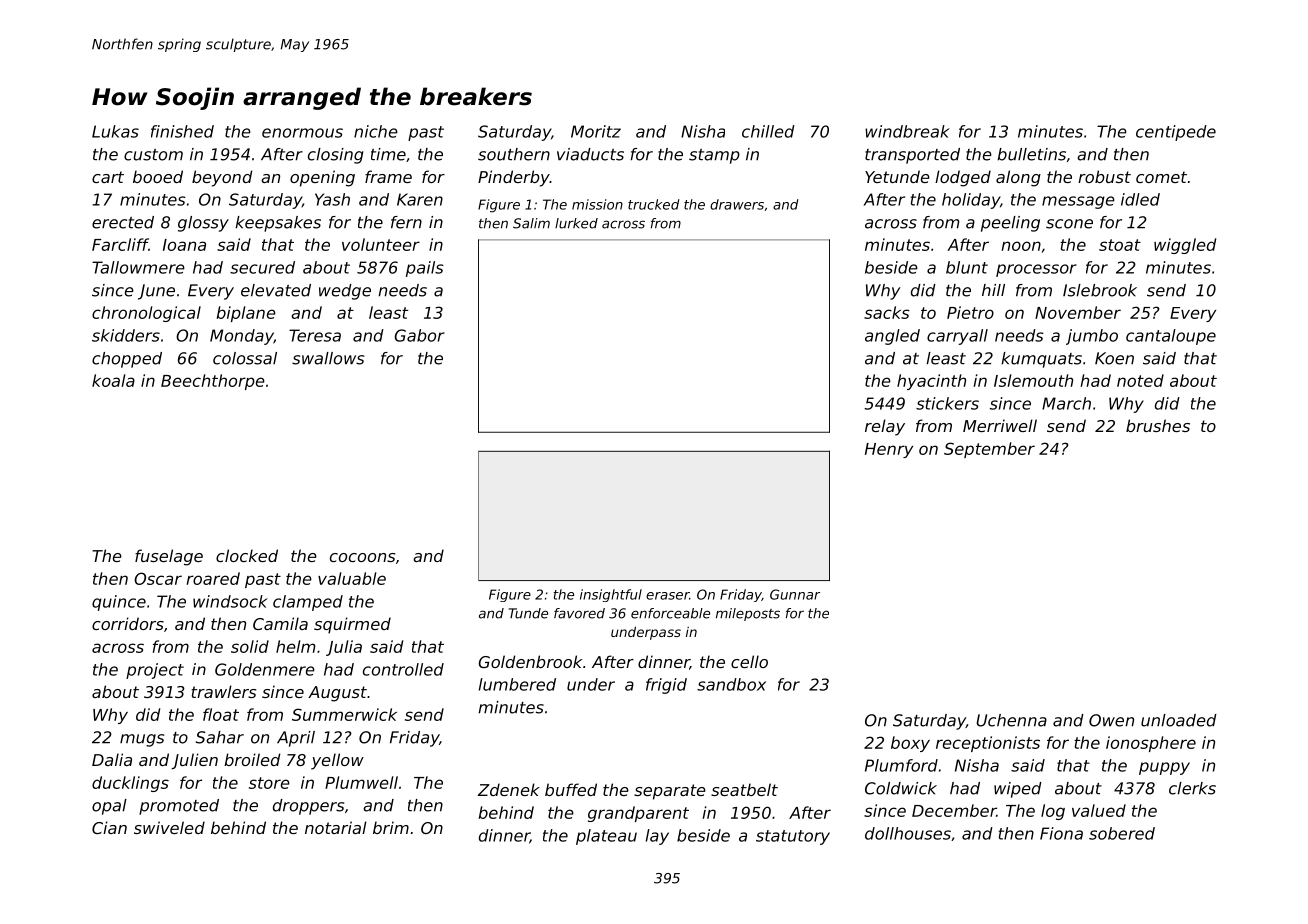  What do you see at coordinates (907, 131) in the screenshot?
I see `windbreak` at bounding box center [907, 131].
